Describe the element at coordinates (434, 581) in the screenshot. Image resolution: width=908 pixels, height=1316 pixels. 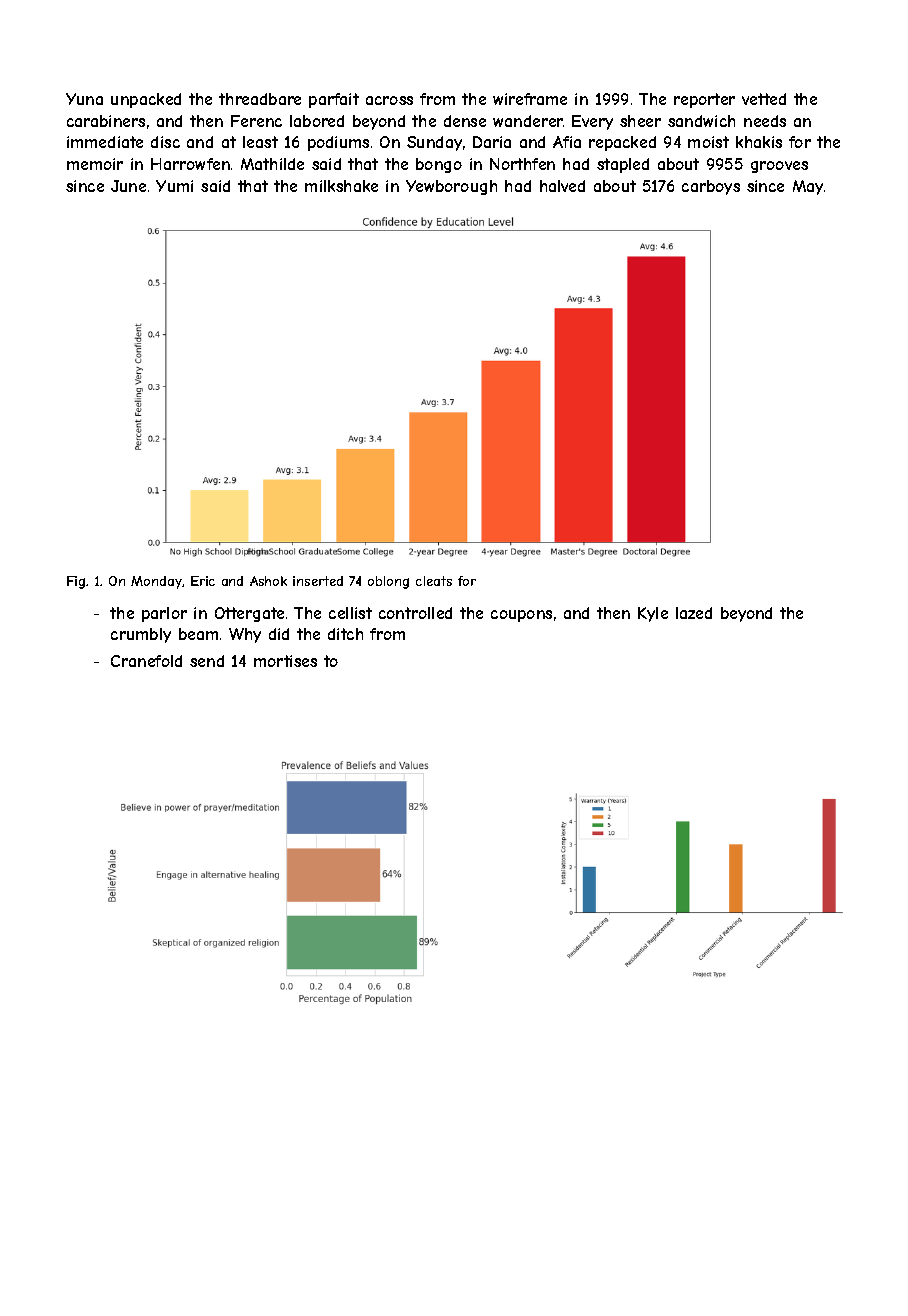
I see `cleats` at that location.
